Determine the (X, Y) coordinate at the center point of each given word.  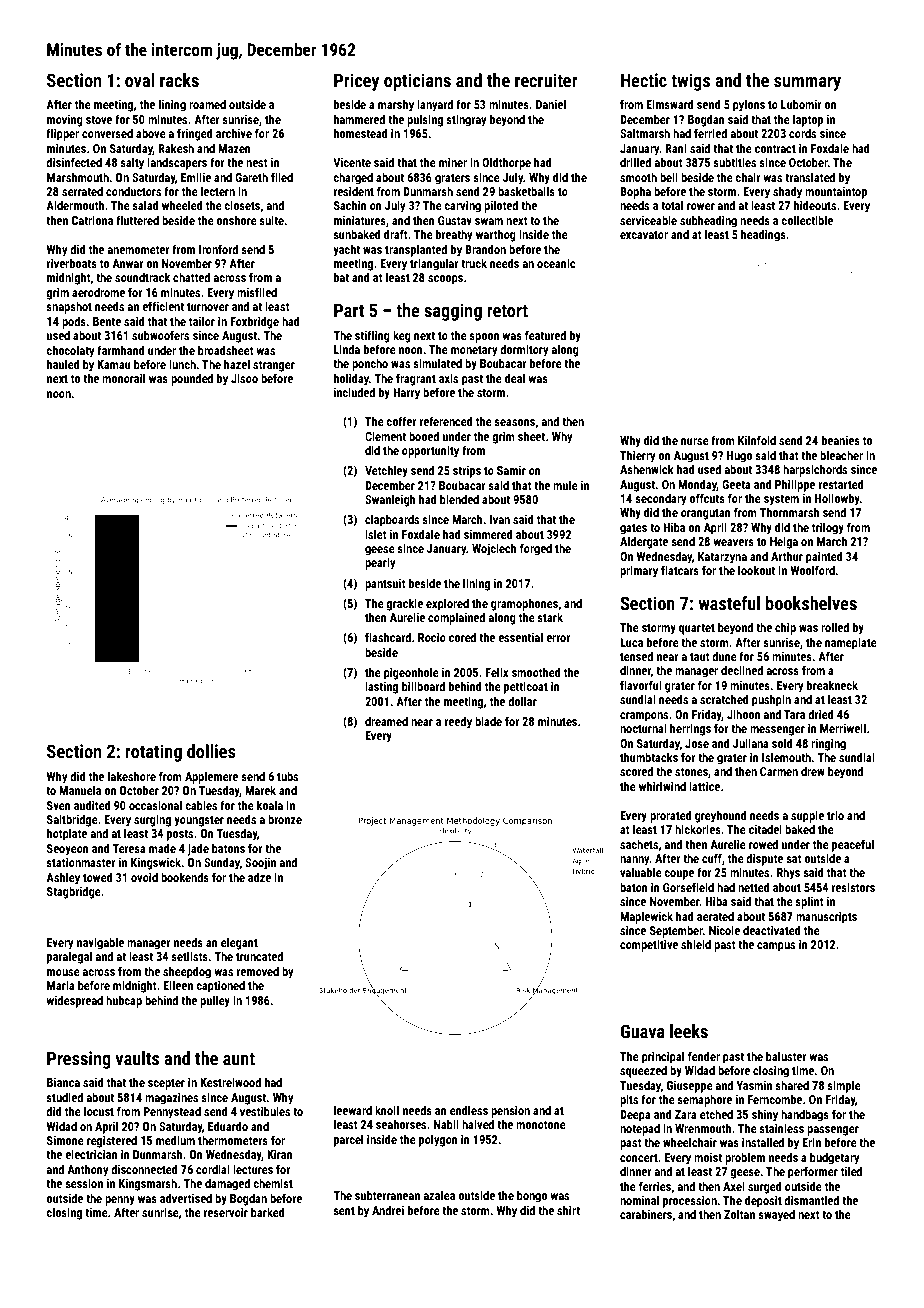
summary (807, 84)
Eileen (178, 985)
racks (179, 80)
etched (716, 1114)
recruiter (546, 80)
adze (259, 877)
